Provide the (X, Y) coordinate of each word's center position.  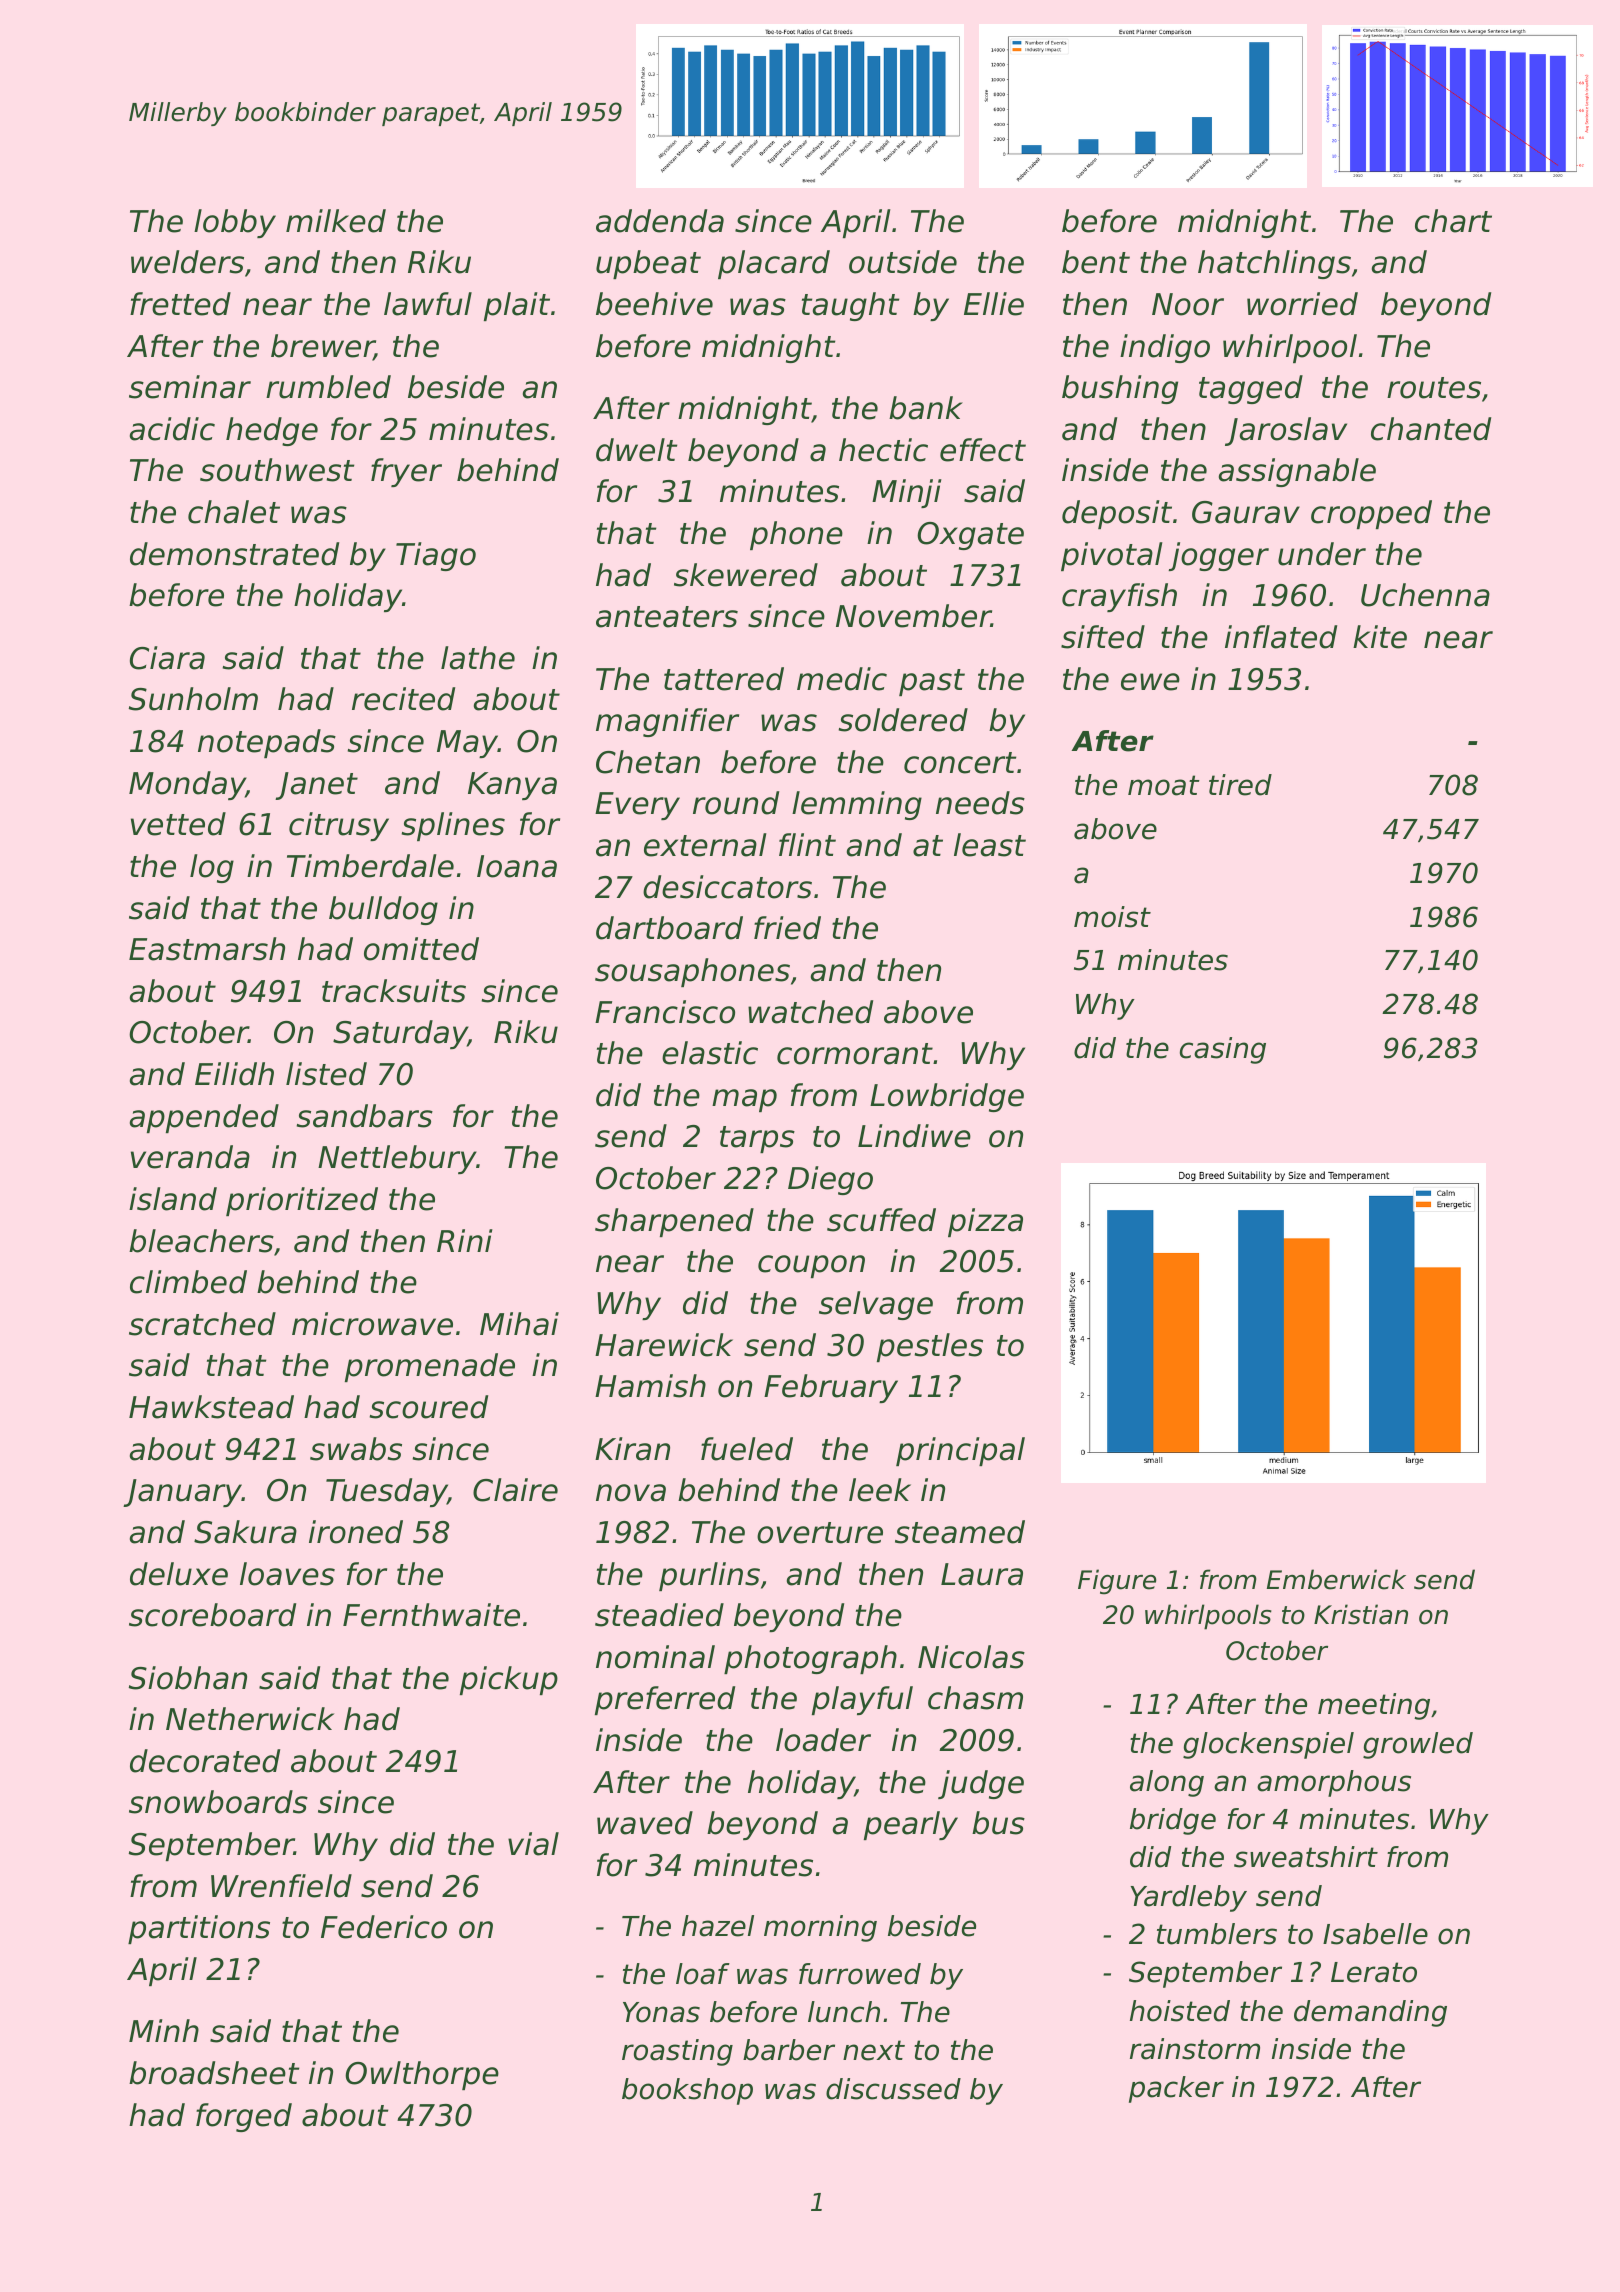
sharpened (674, 1222)
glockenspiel (1268, 1745)
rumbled (328, 387)
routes (1434, 388)
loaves (287, 1574)
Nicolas (971, 1657)
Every (637, 806)
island (173, 1199)
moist (1112, 917)
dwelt (636, 450)
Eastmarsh (207, 949)
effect (983, 450)
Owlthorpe (422, 2075)
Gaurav (1246, 512)
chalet (234, 512)
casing (1223, 1050)
